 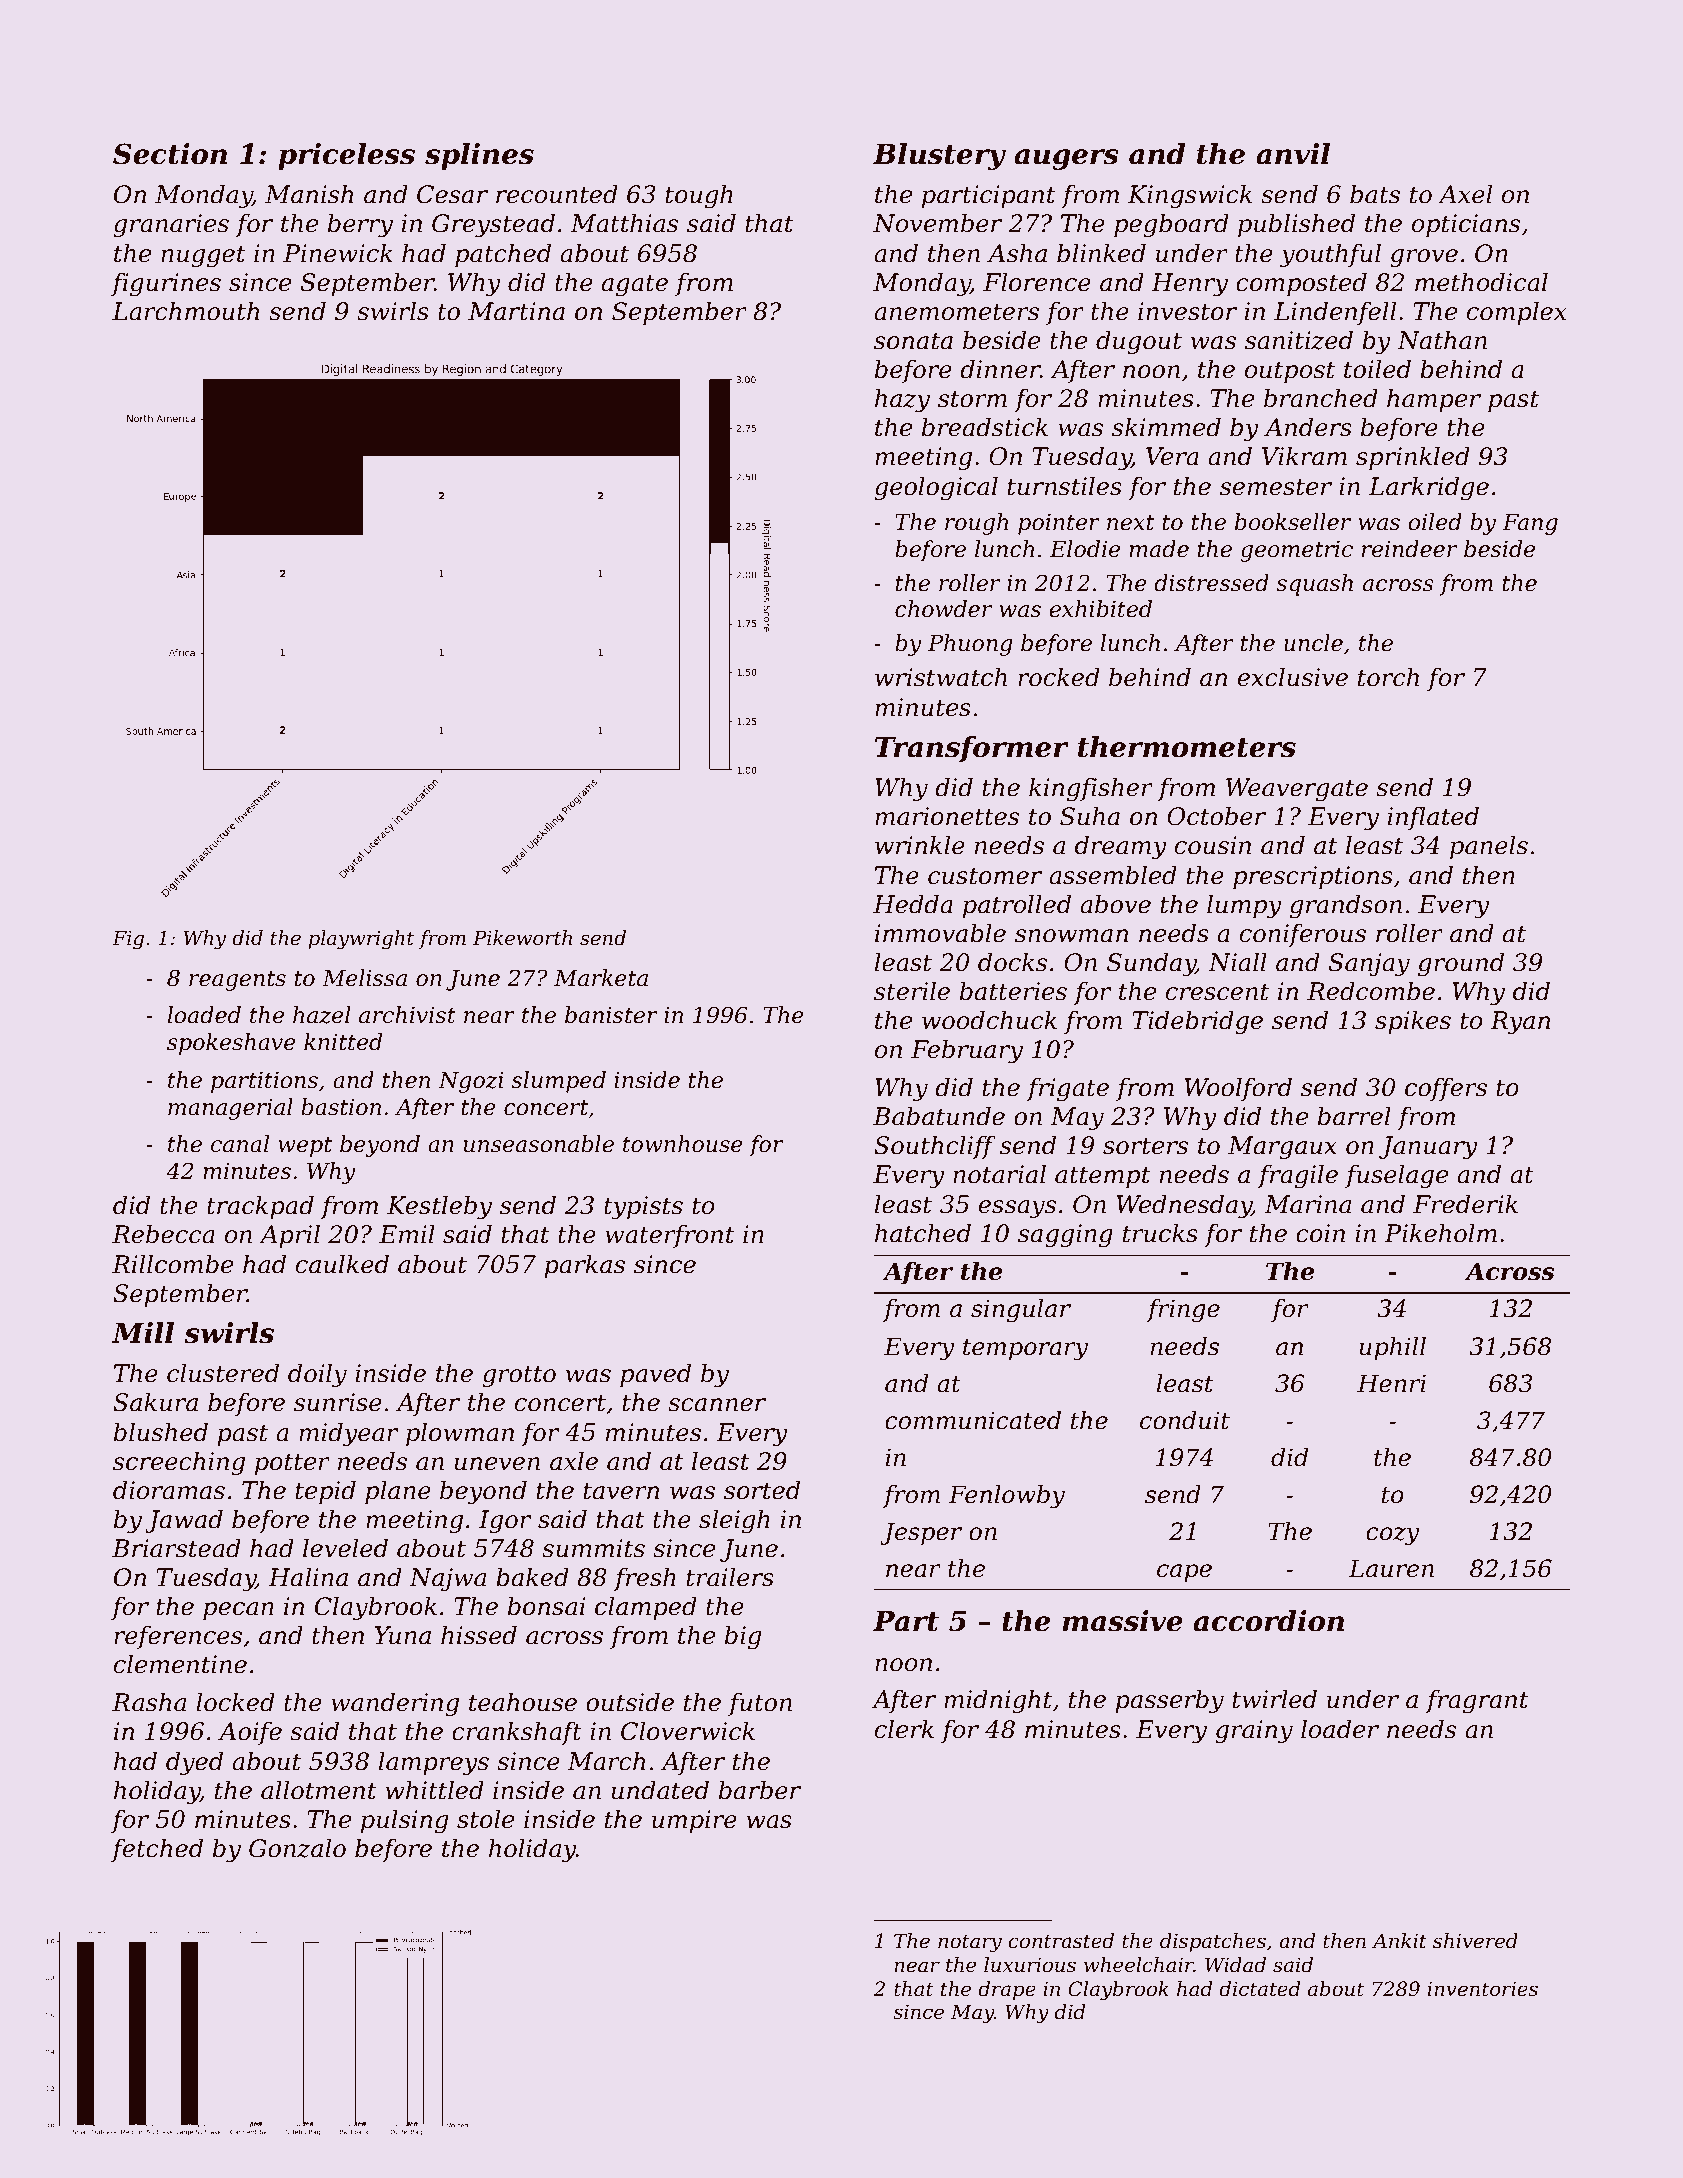 I want to click on Ryan, so click(x=1520, y=1023).
